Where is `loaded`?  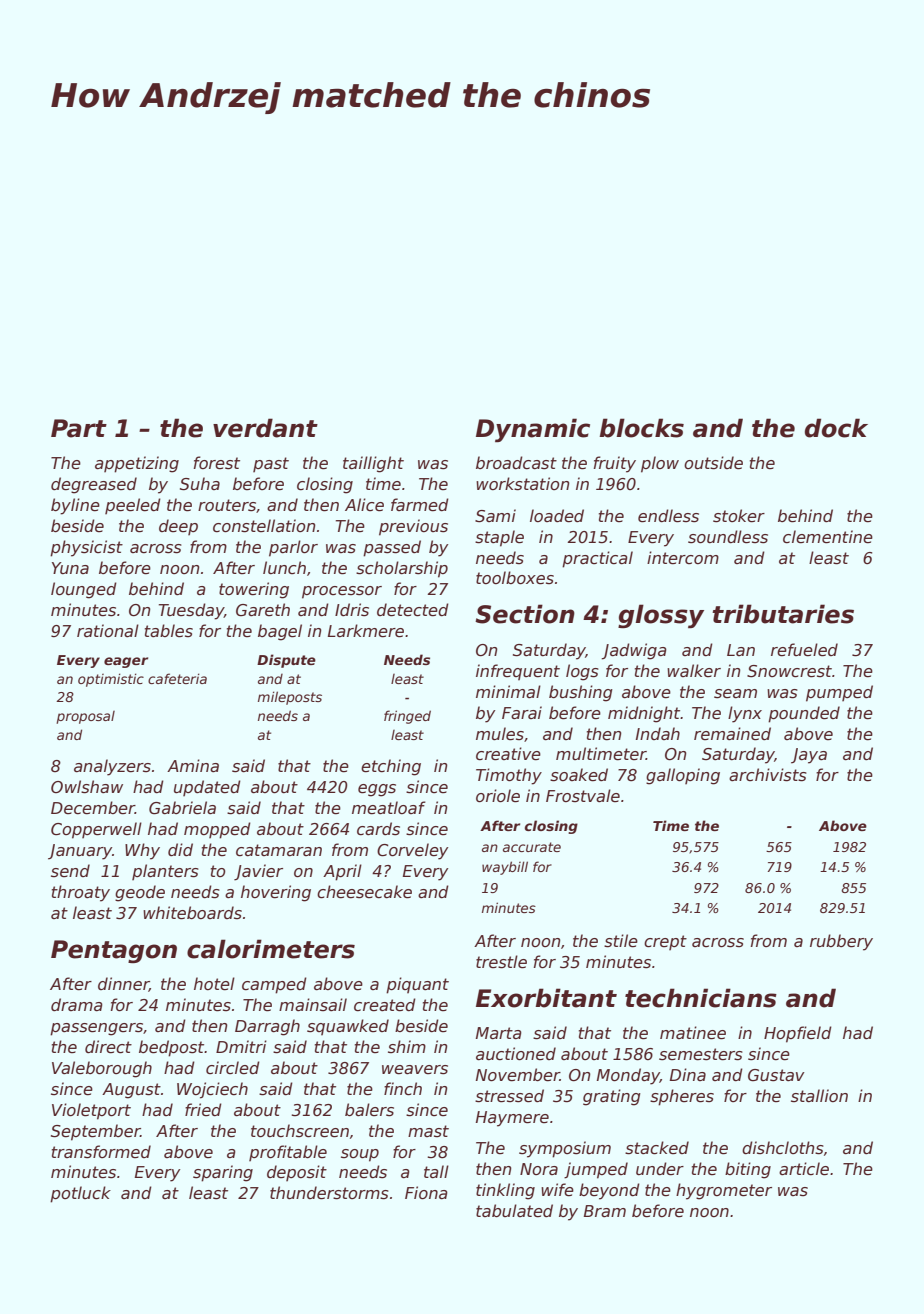
loaded is located at coordinates (557, 516).
